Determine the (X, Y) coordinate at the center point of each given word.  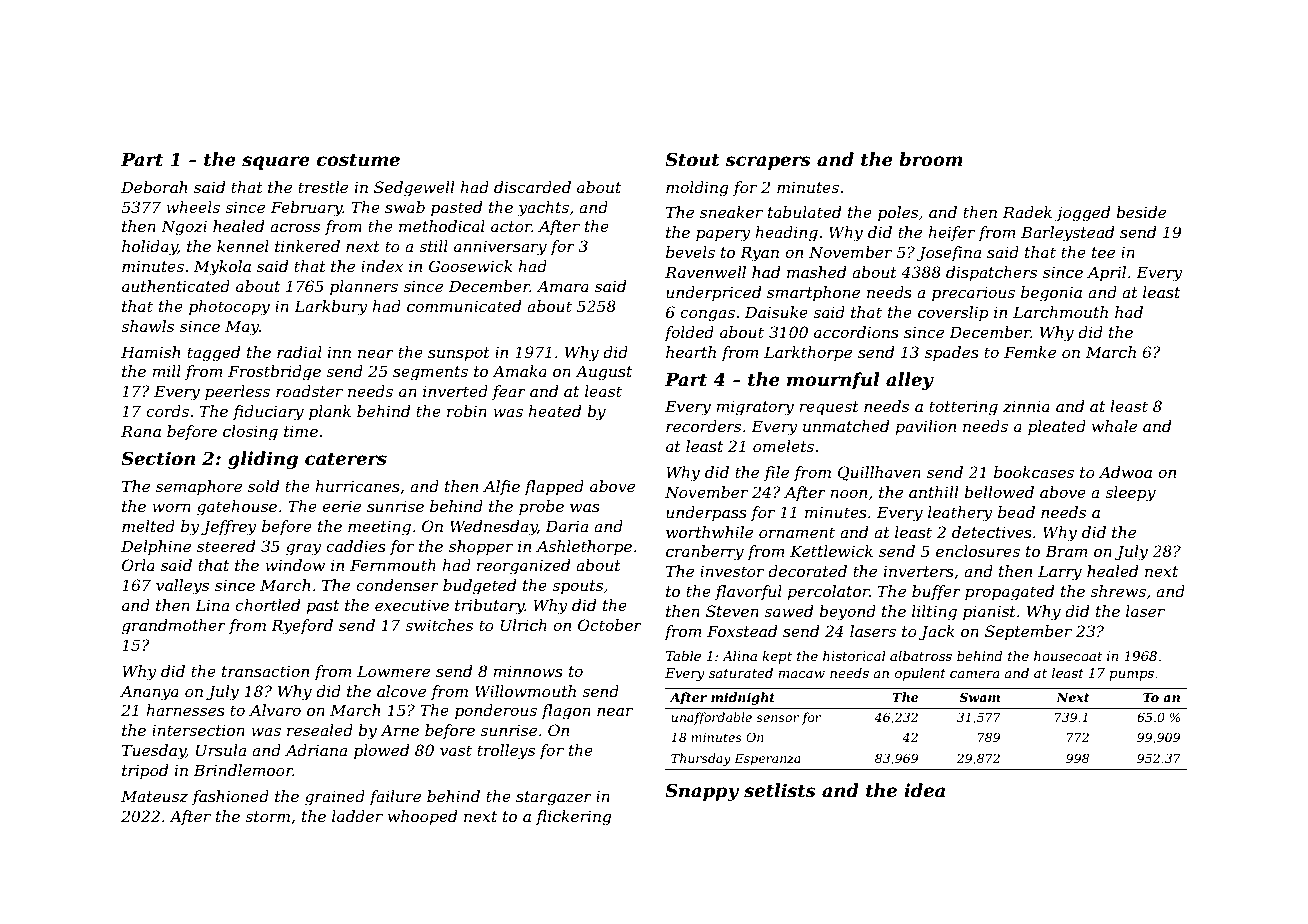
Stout (692, 159)
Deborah (154, 187)
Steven (732, 611)
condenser (397, 585)
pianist (989, 612)
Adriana (316, 750)
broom (931, 159)
